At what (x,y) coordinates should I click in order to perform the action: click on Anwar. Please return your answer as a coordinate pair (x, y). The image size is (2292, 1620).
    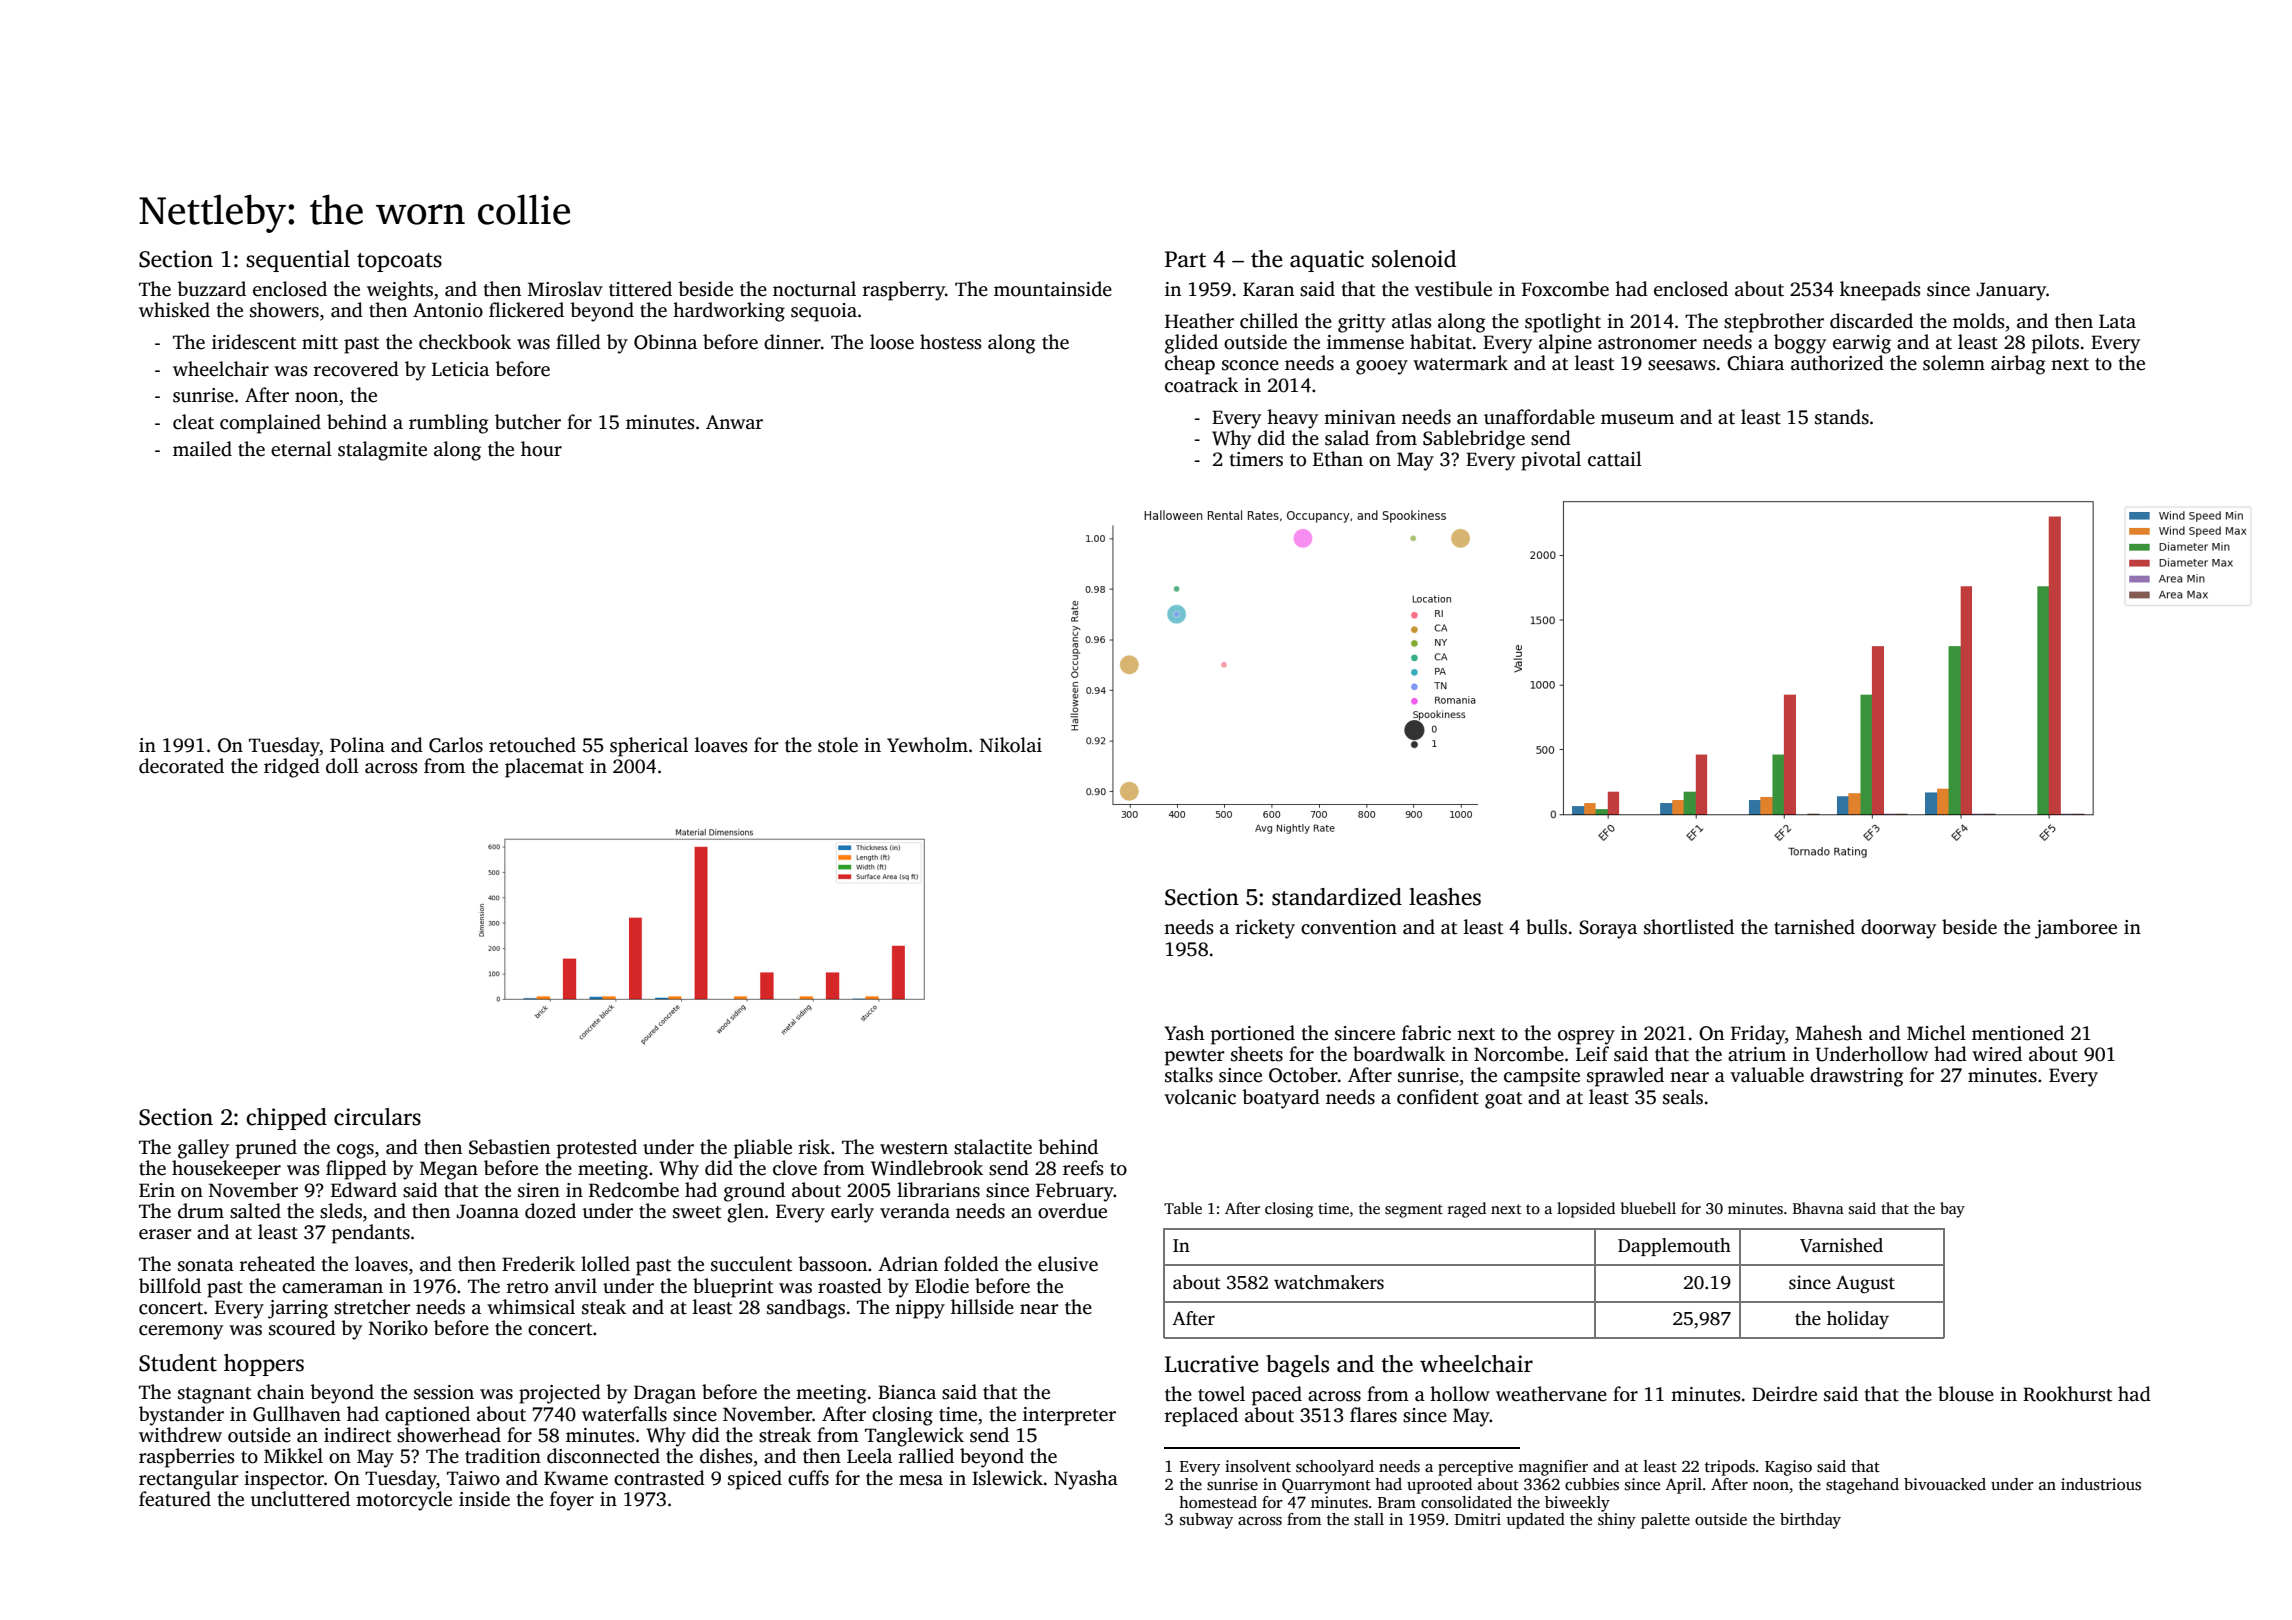
    Looking at the image, I should click on (734, 422).
